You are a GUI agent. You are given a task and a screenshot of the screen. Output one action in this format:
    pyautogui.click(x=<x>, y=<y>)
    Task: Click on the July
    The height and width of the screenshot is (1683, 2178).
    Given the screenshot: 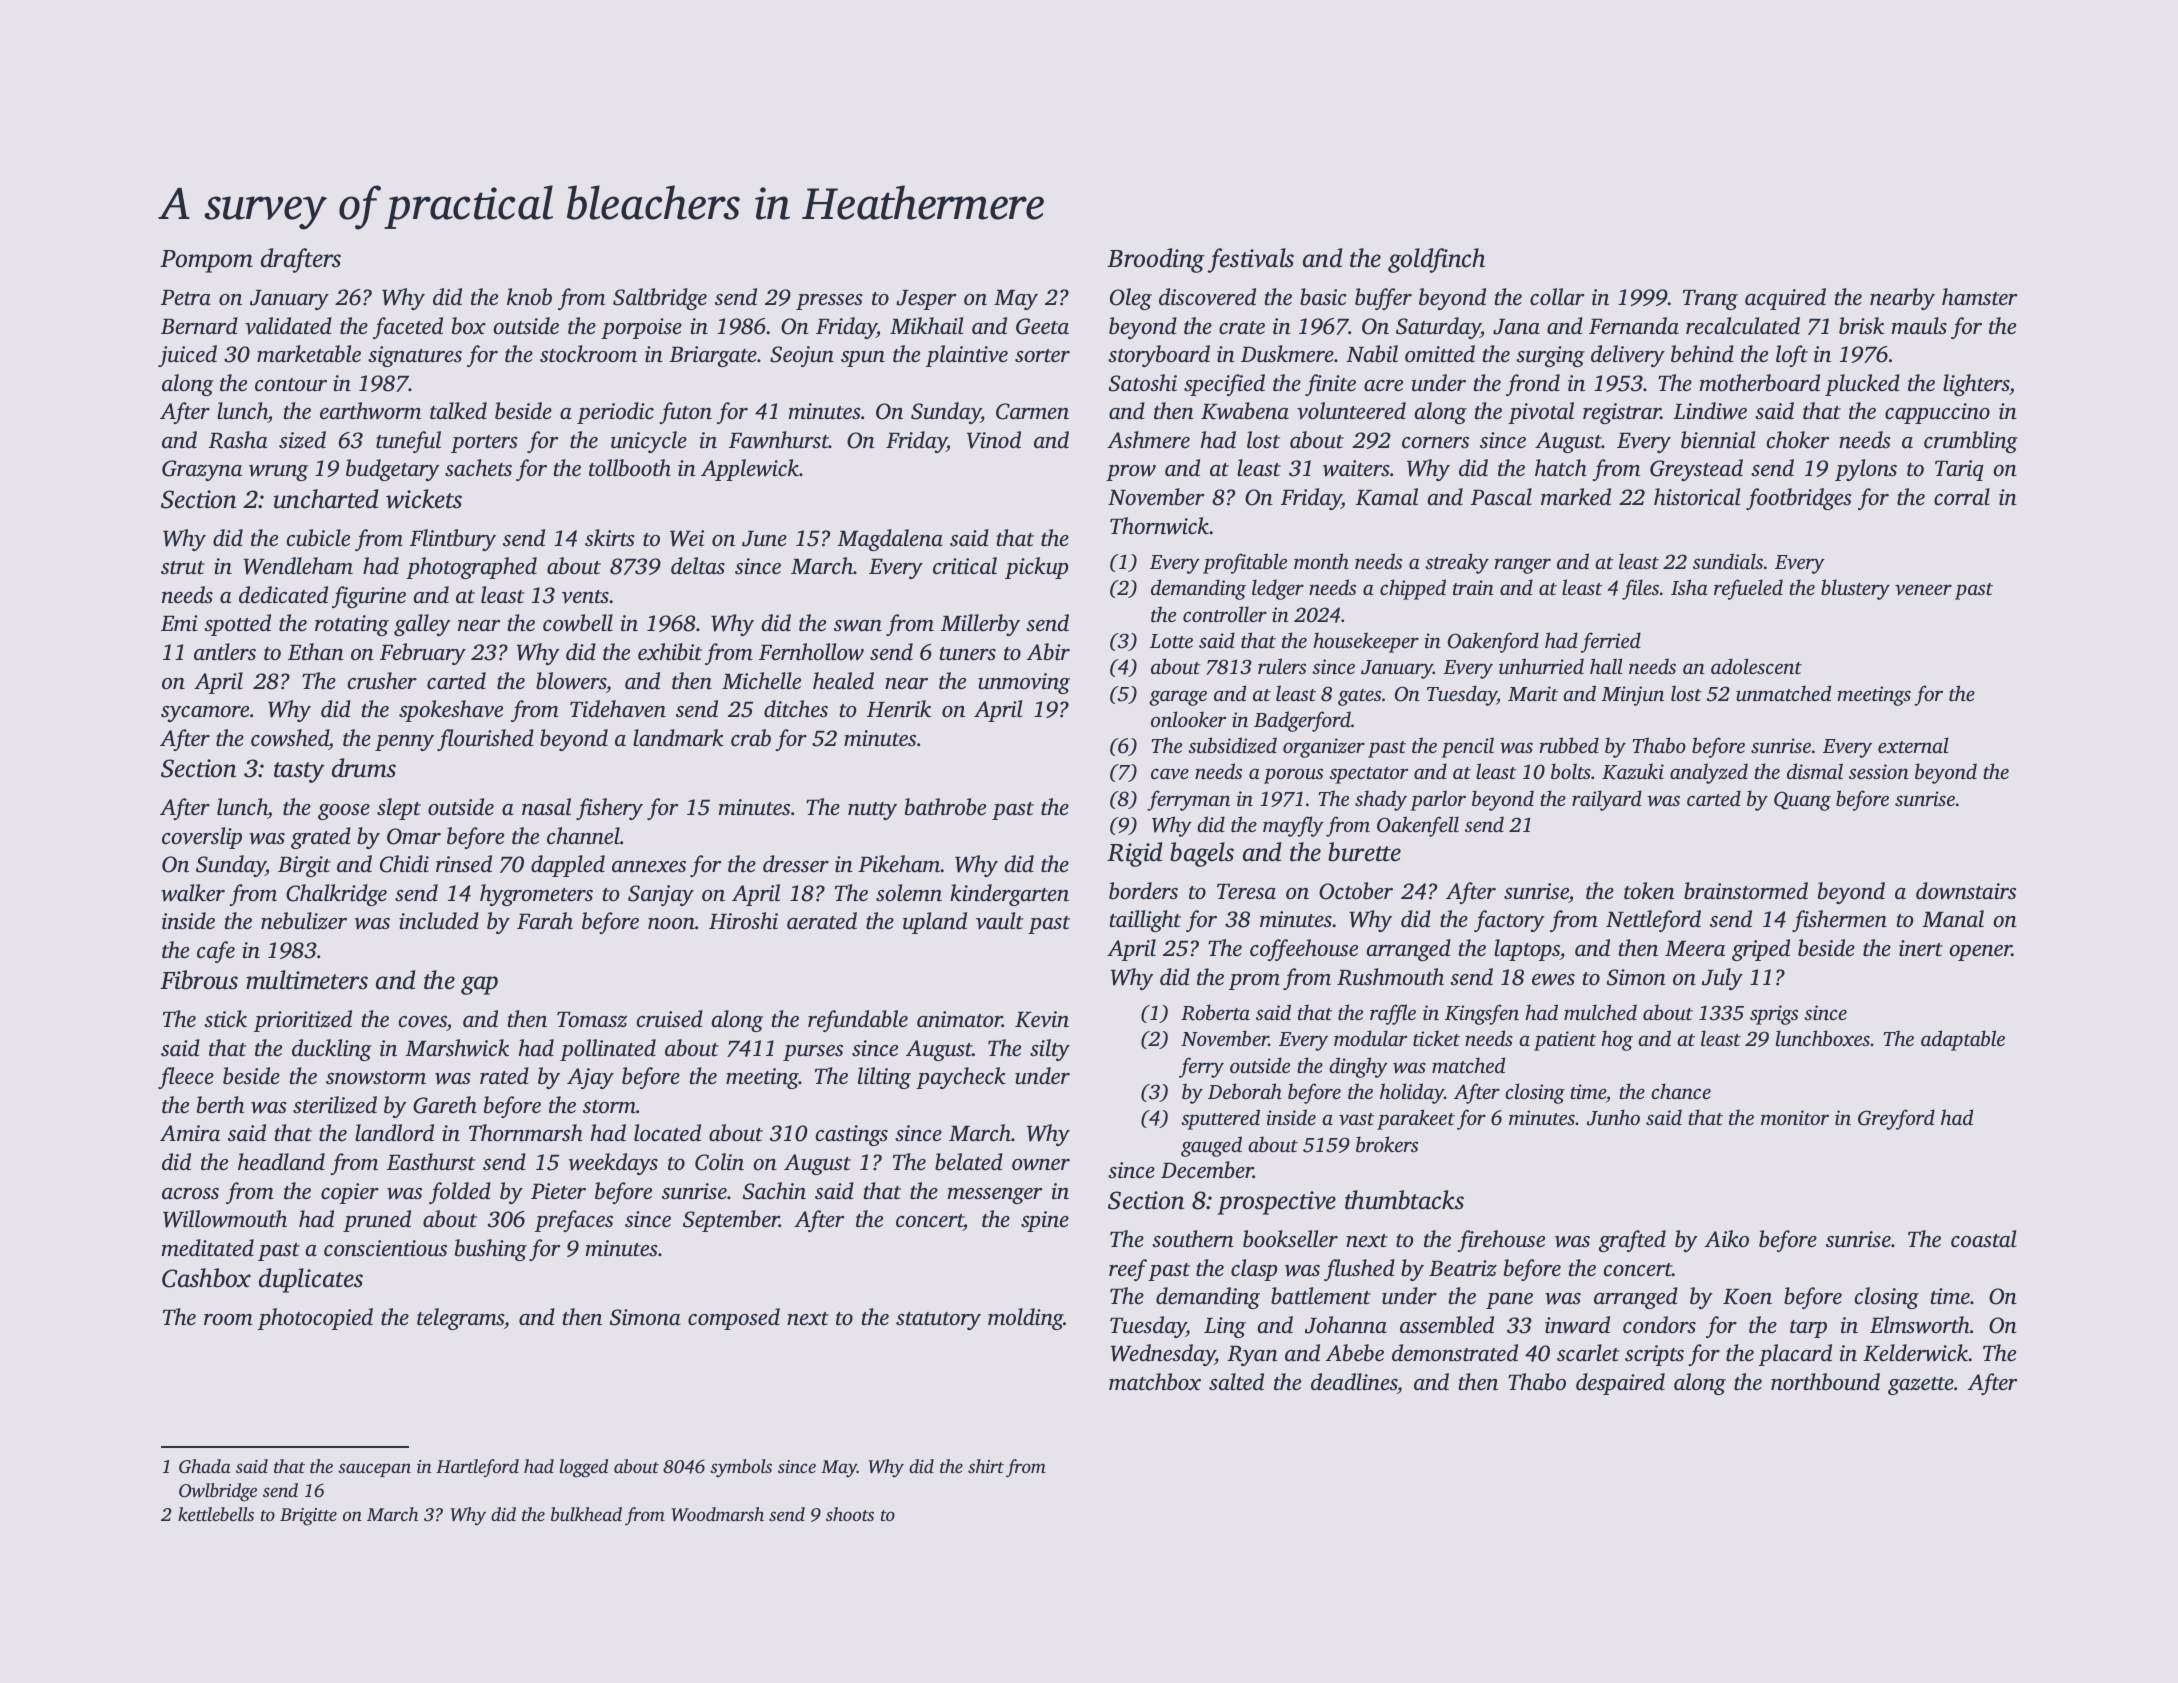 What is the action you would take?
    pyautogui.click(x=1722, y=979)
